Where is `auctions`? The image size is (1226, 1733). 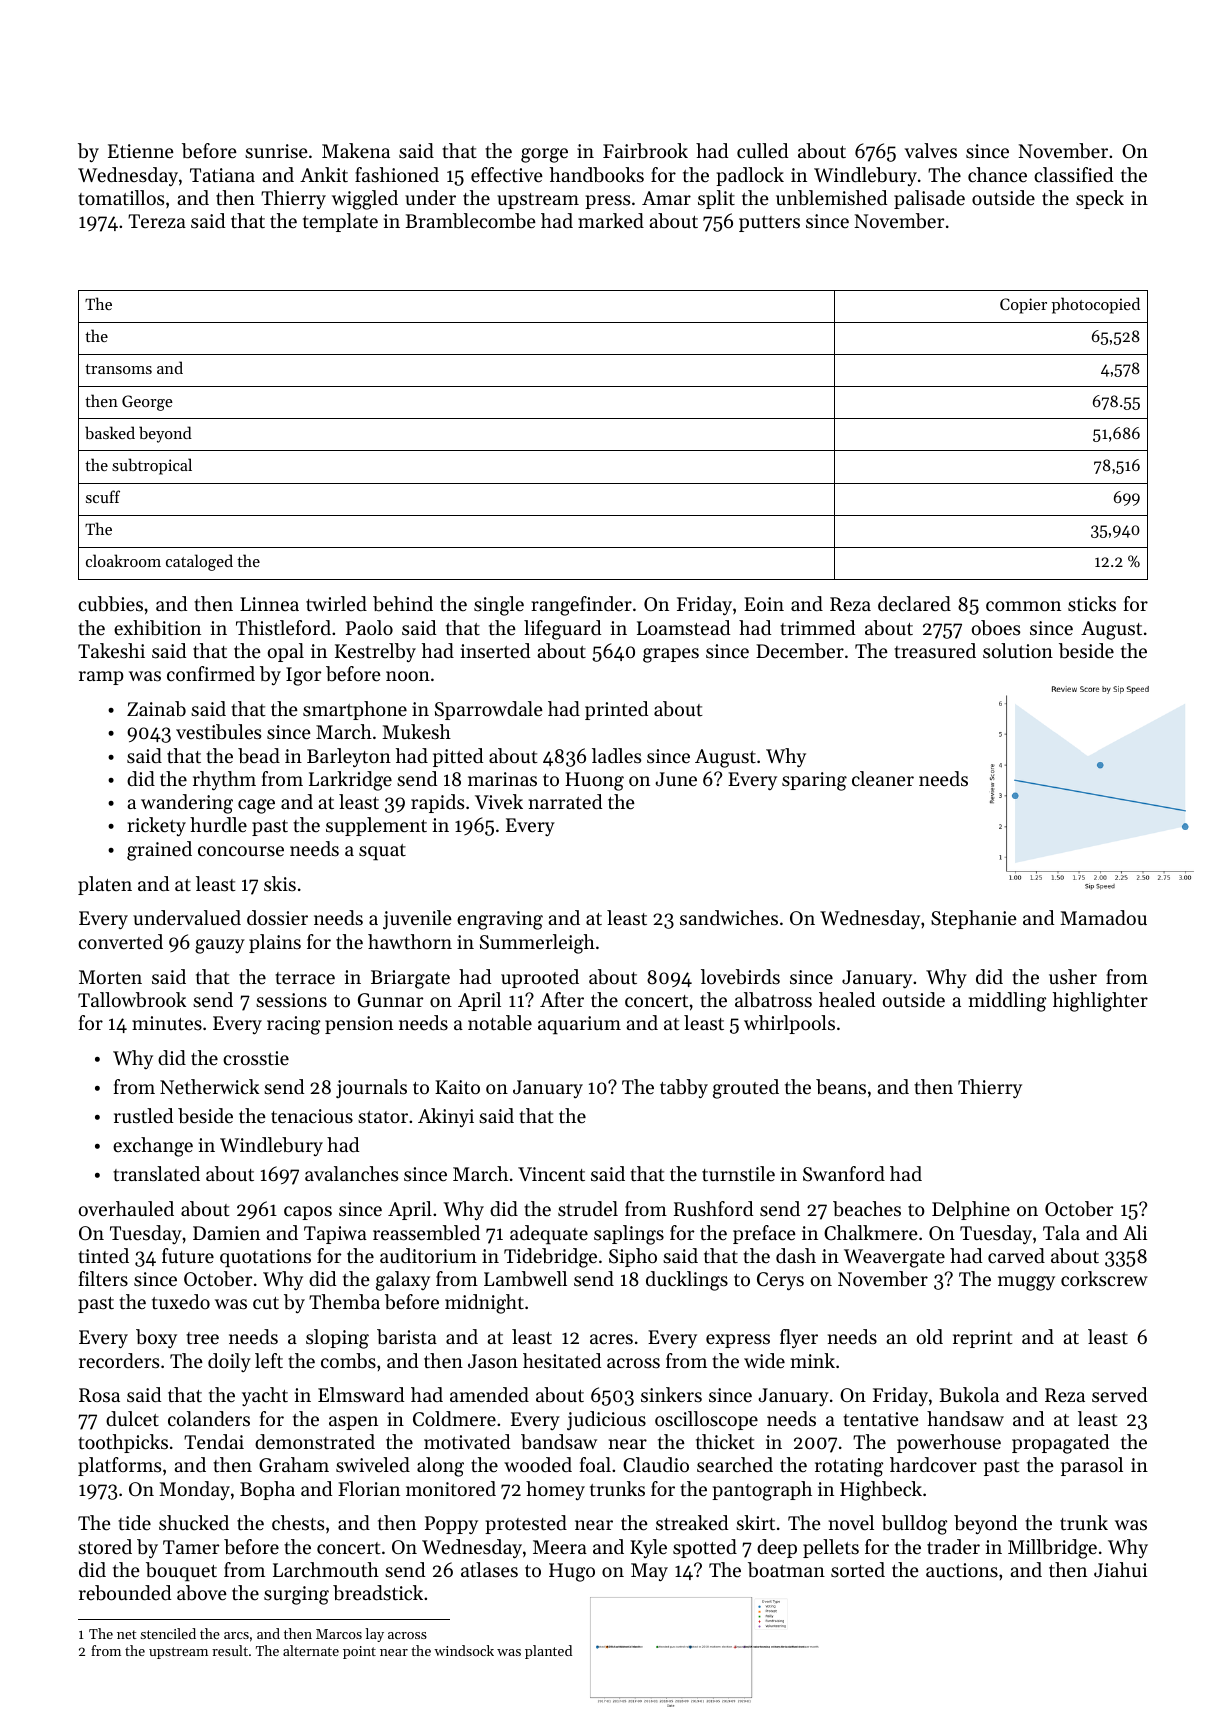
auctions is located at coordinates (962, 1570).
